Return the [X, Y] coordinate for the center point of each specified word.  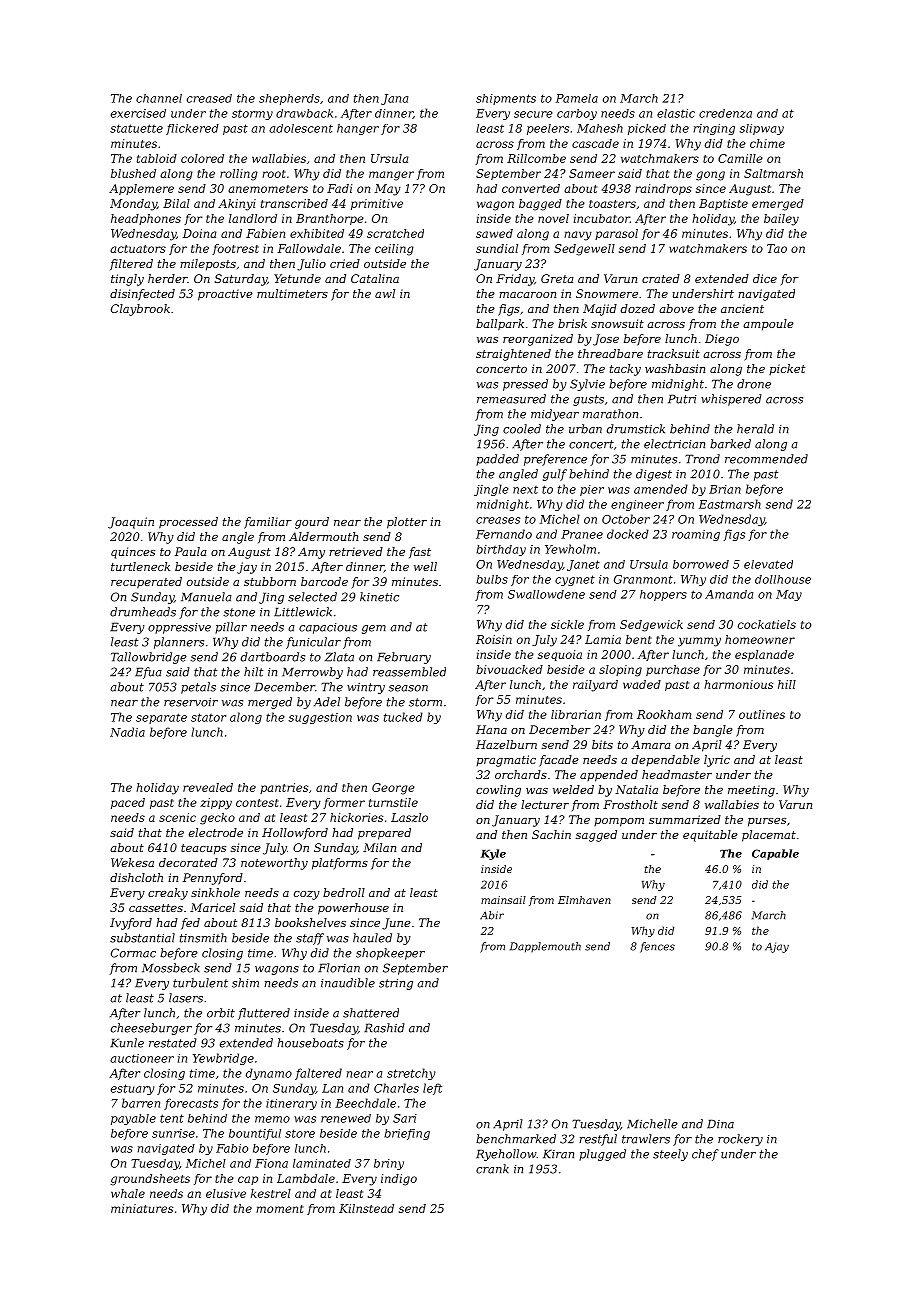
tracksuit [674, 353]
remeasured [511, 399]
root [274, 174]
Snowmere [607, 293]
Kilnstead [366, 1208]
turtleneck [140, 566]
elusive [226, 1193]
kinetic [379, 597]
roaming [696, 535]
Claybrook [140, 310]
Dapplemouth [545, 947]
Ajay [777, 947]
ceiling [394, 250]
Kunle [127, 1043]
